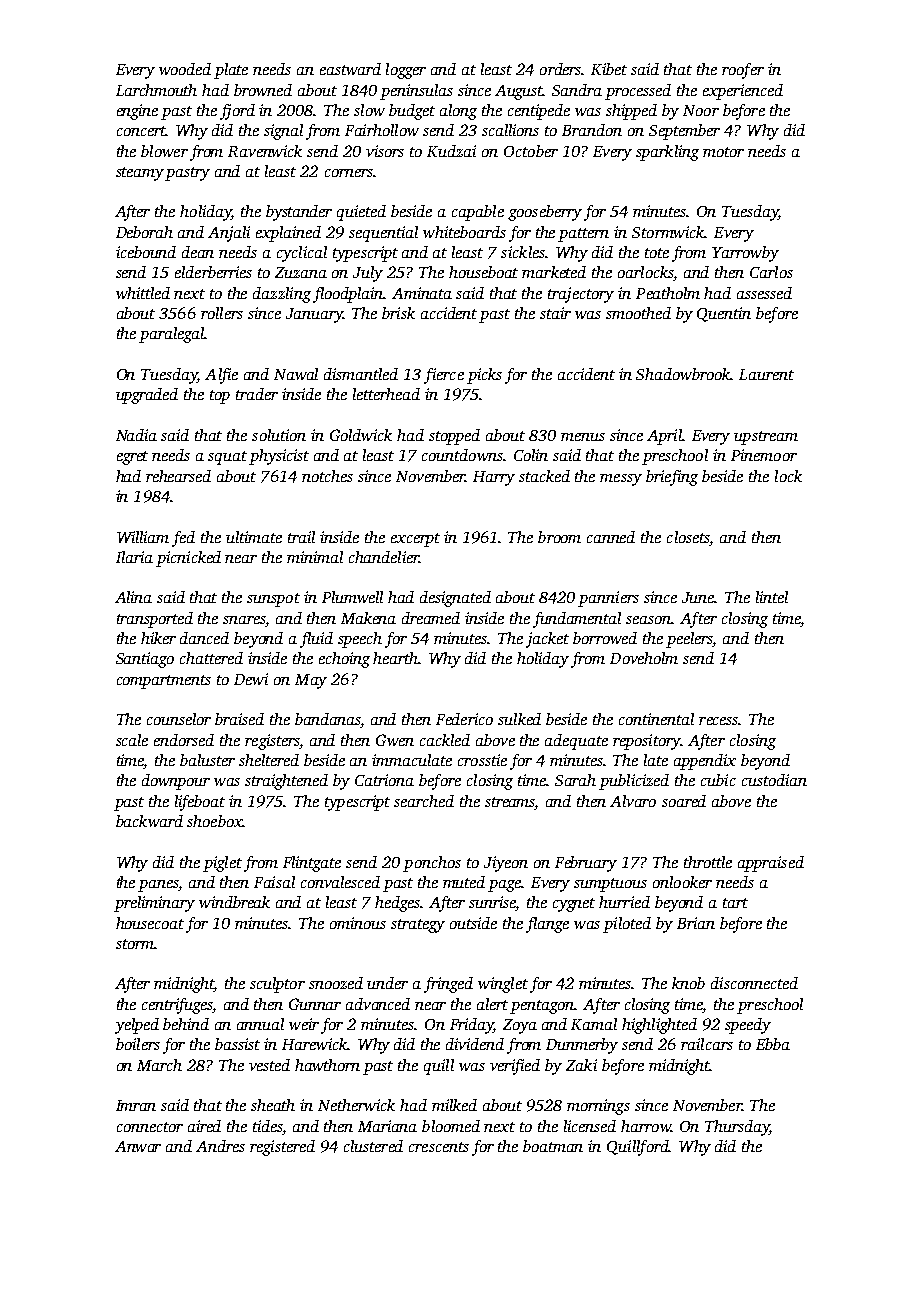 This screenshot has height=1311, width=924. Describe the element at coordinates (272, 742) in the screenshot. I see `registers` at that location.
